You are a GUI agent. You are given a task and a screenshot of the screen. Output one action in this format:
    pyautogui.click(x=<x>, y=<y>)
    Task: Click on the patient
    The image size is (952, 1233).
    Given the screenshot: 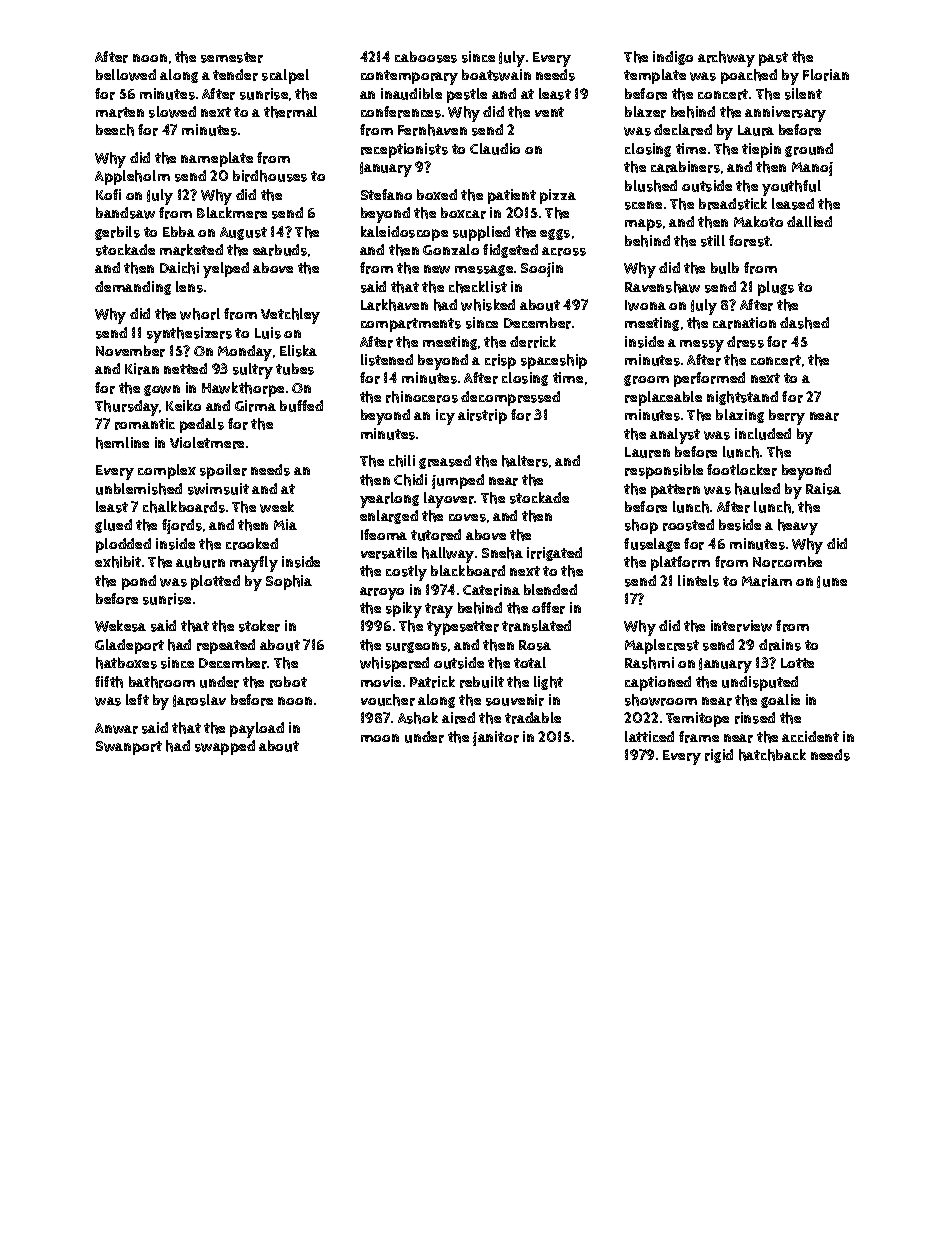 What is the action you would take?
    pyautogui.click(x=512, y=196)
